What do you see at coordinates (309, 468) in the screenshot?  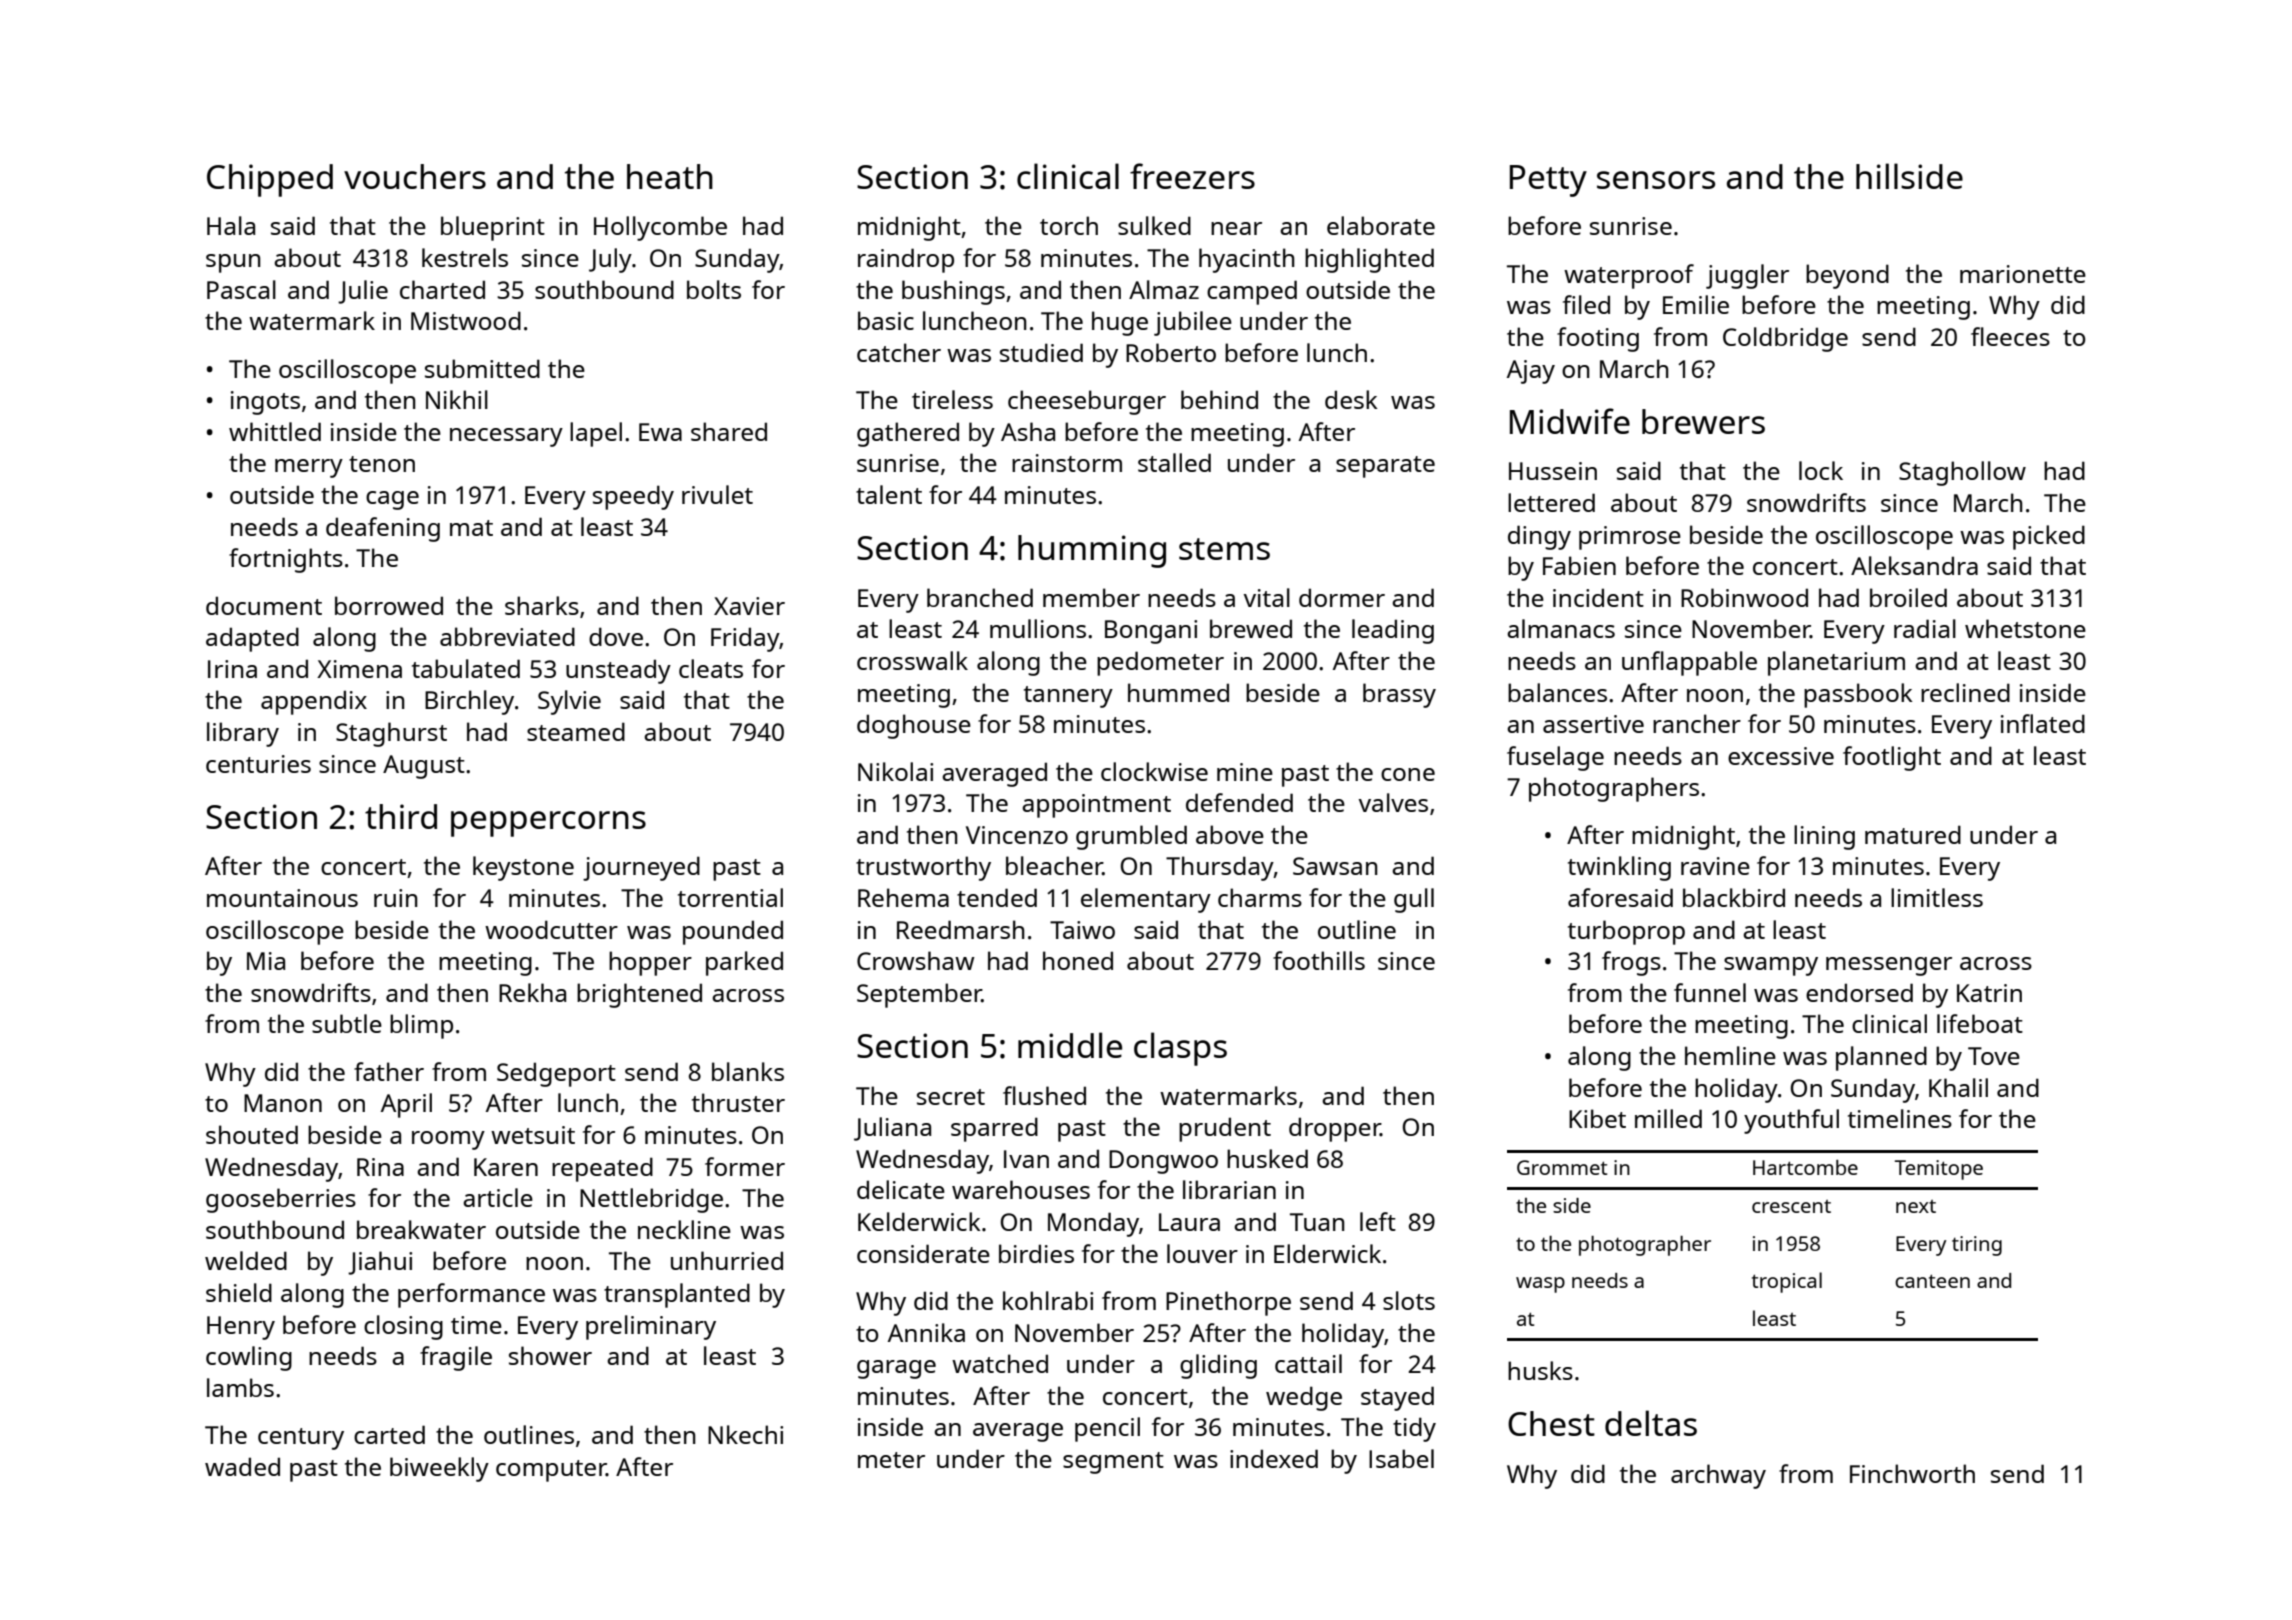 I see `merry` at bounding box center [309, 468].
